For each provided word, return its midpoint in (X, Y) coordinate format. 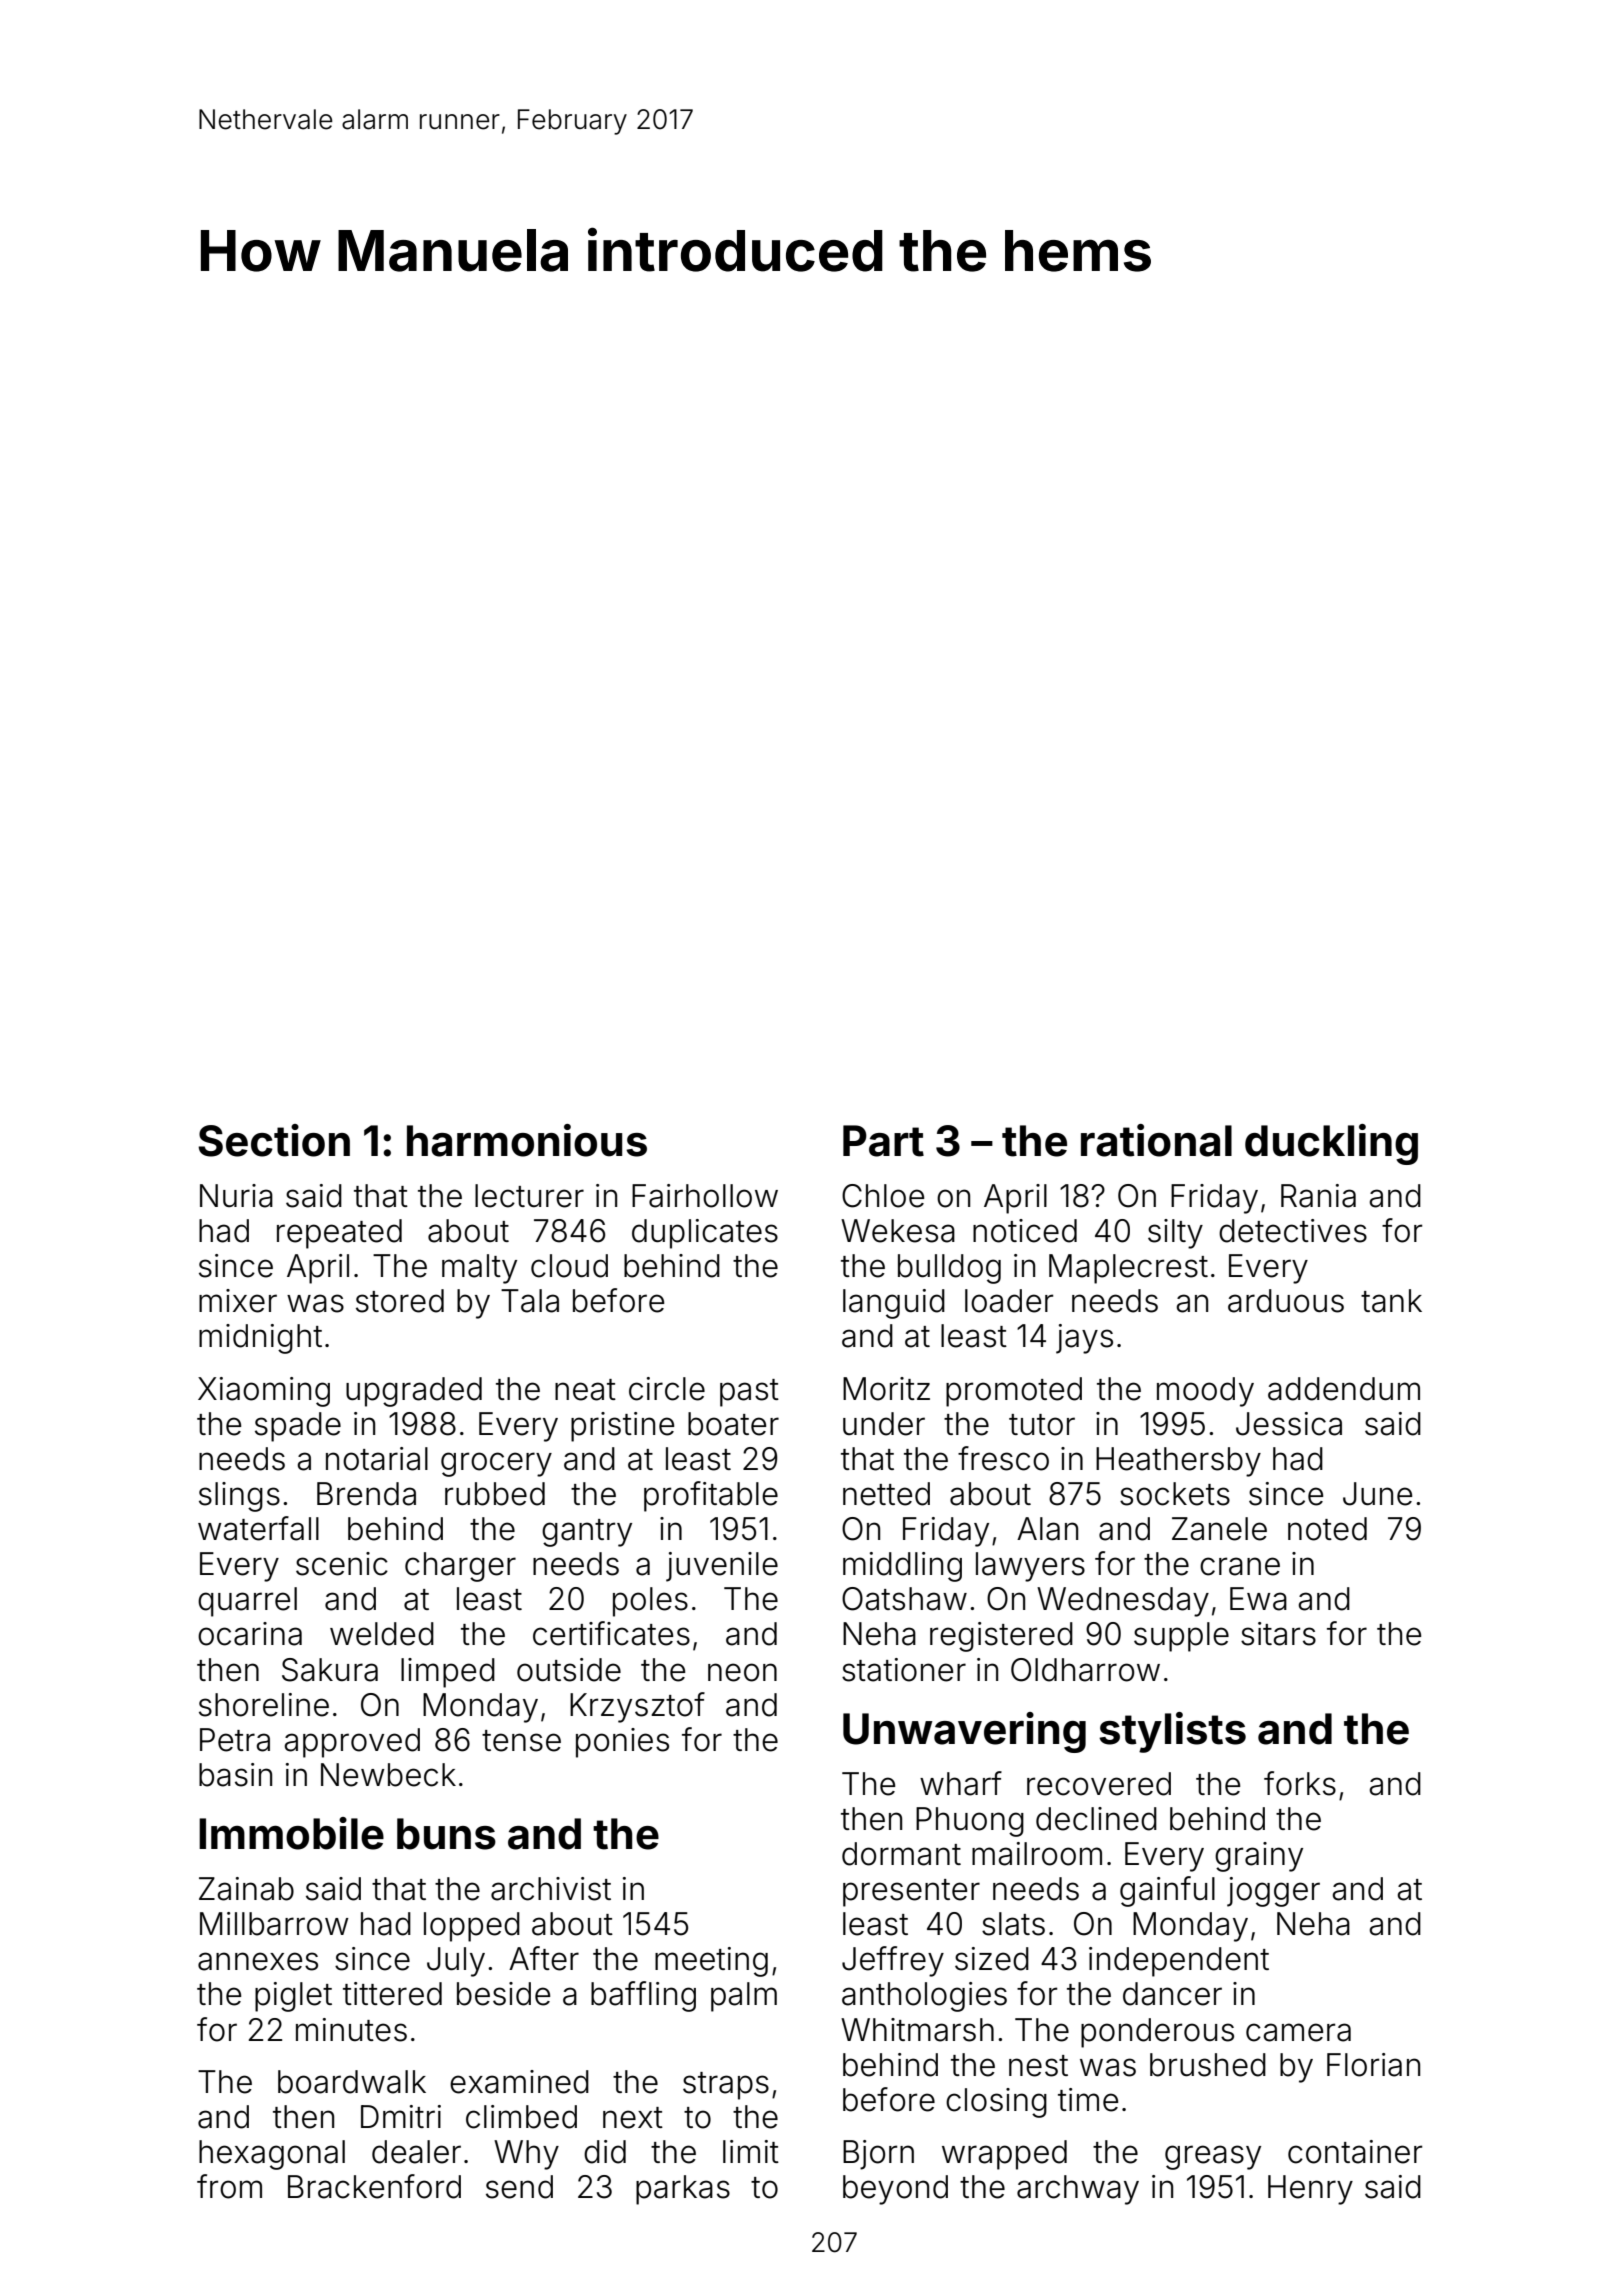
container (1355, 2152)
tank (1391, 1301)
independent (1179, 1962)
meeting (711, 1962)
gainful (1167, 1891)
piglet (293, 1997)
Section (274, 1140)
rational (1156, 1140)
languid (894, 1304)
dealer (416, 2152)
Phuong (970, 1822)
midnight (260, 1339)
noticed (1025, 1231)
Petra (235, 1740)
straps (726, 2086)
